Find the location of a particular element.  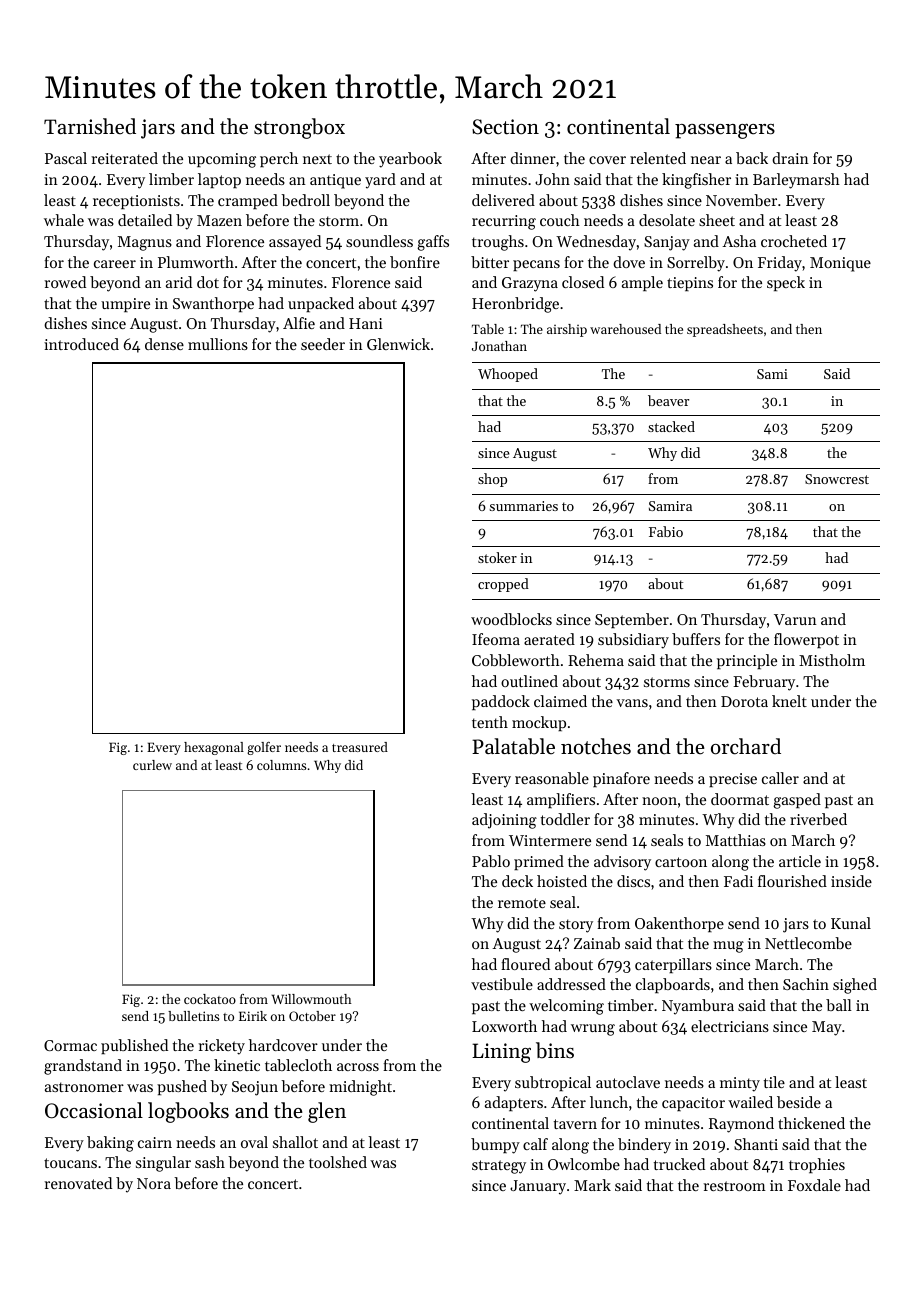

introduced is located at coordinates (81, 344).
